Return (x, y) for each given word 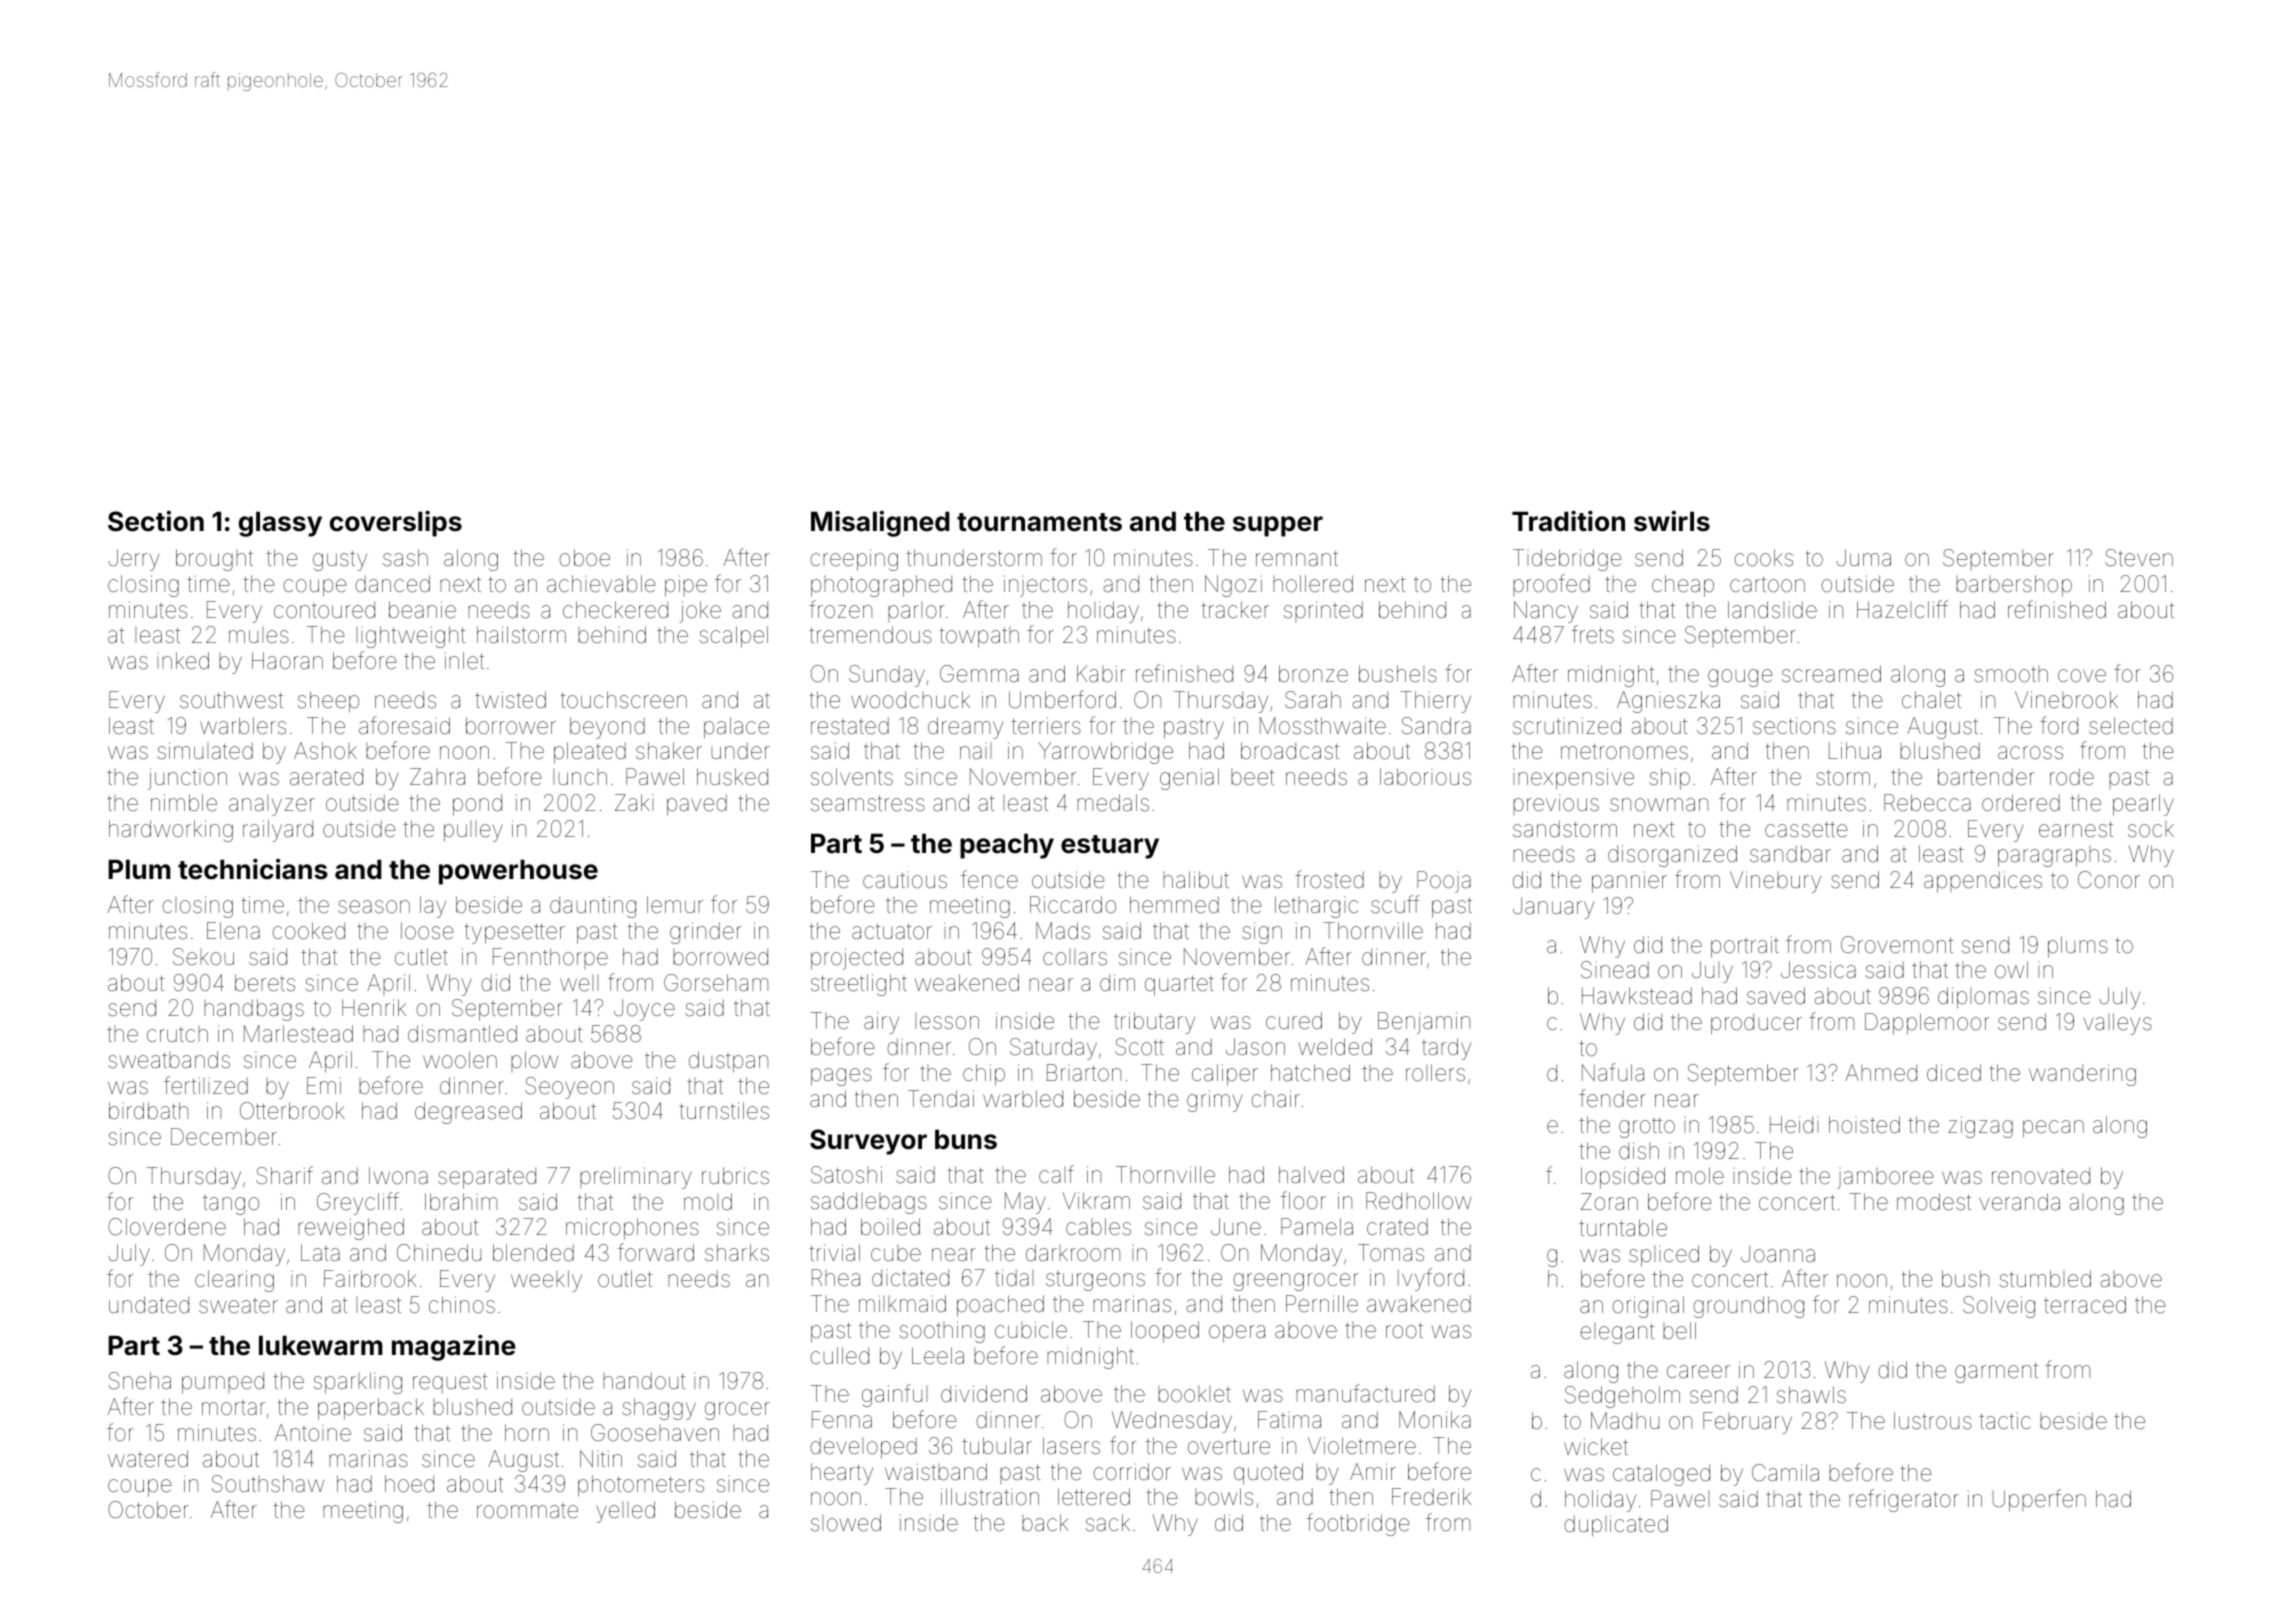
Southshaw (268, 1484)
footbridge (1358, 1524)
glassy (280, 524)
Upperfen (2039, 1500)
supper (1278, 526)
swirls (1672, 521)
